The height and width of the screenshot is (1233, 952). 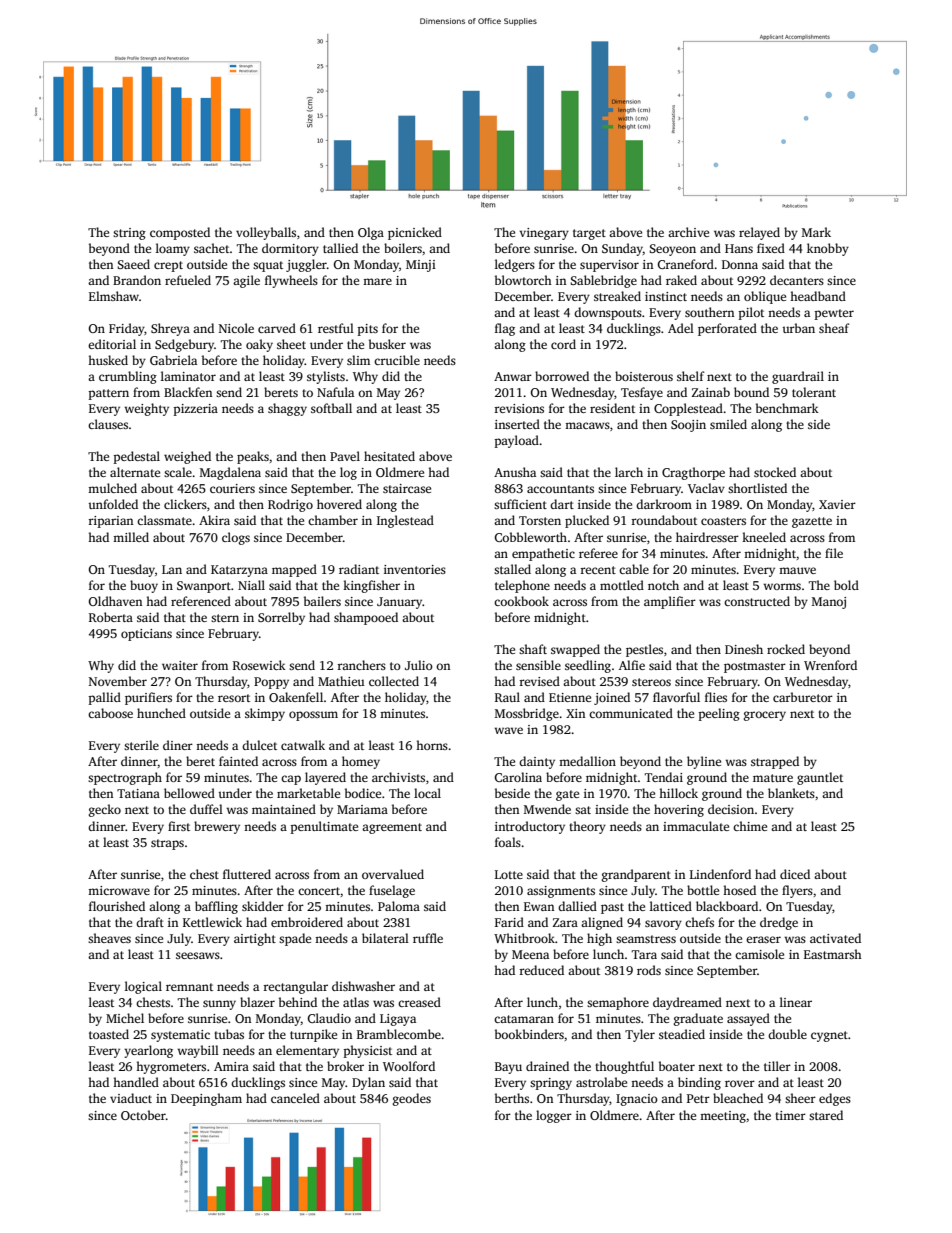 What do you see at coordinates (397, 360) in the screenshot?
I see `crucible` at bounding box center [397, 360].
